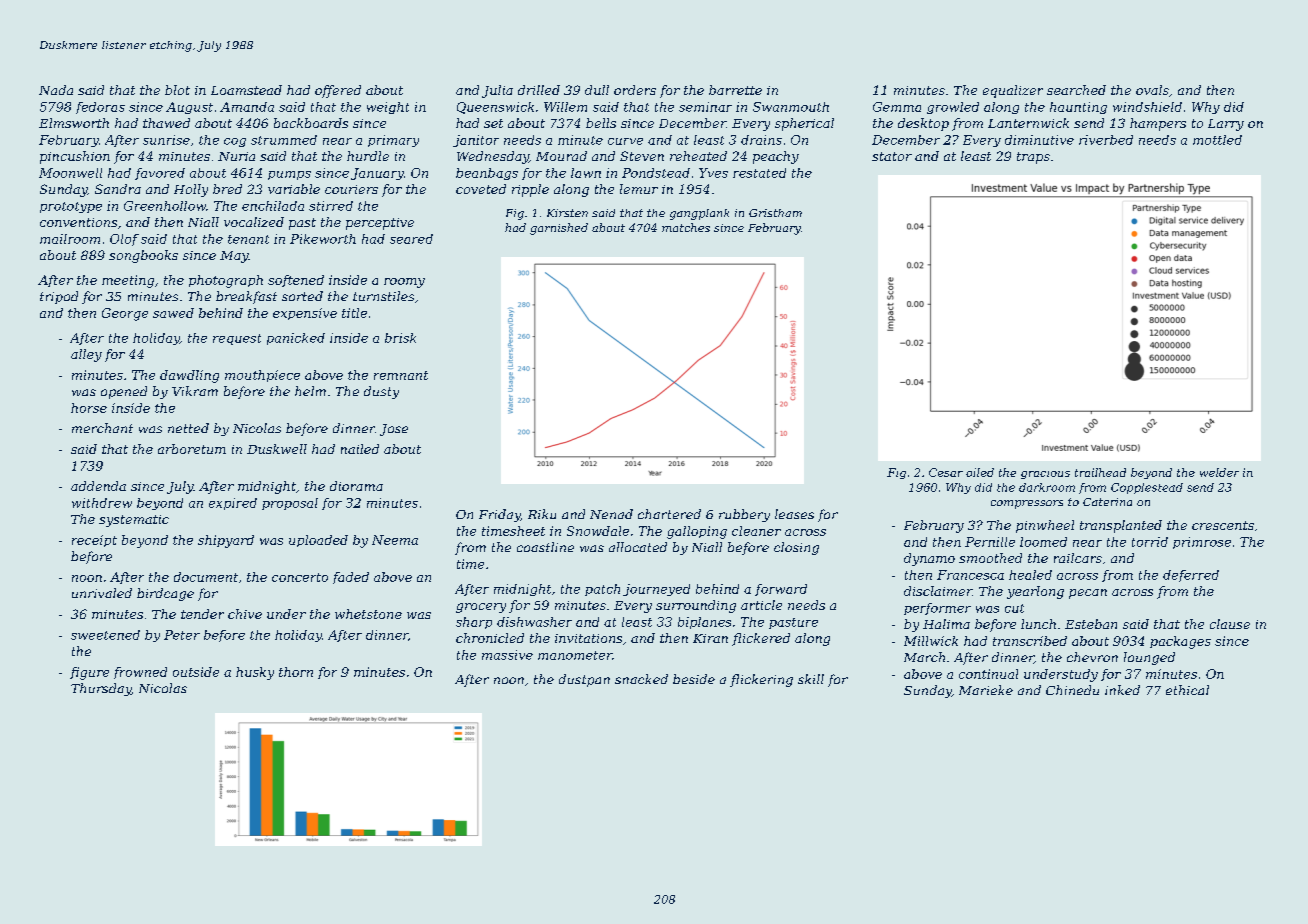 The width and height of the document is (1308, 924). I want to click on songbooks, so click(143, 256).
